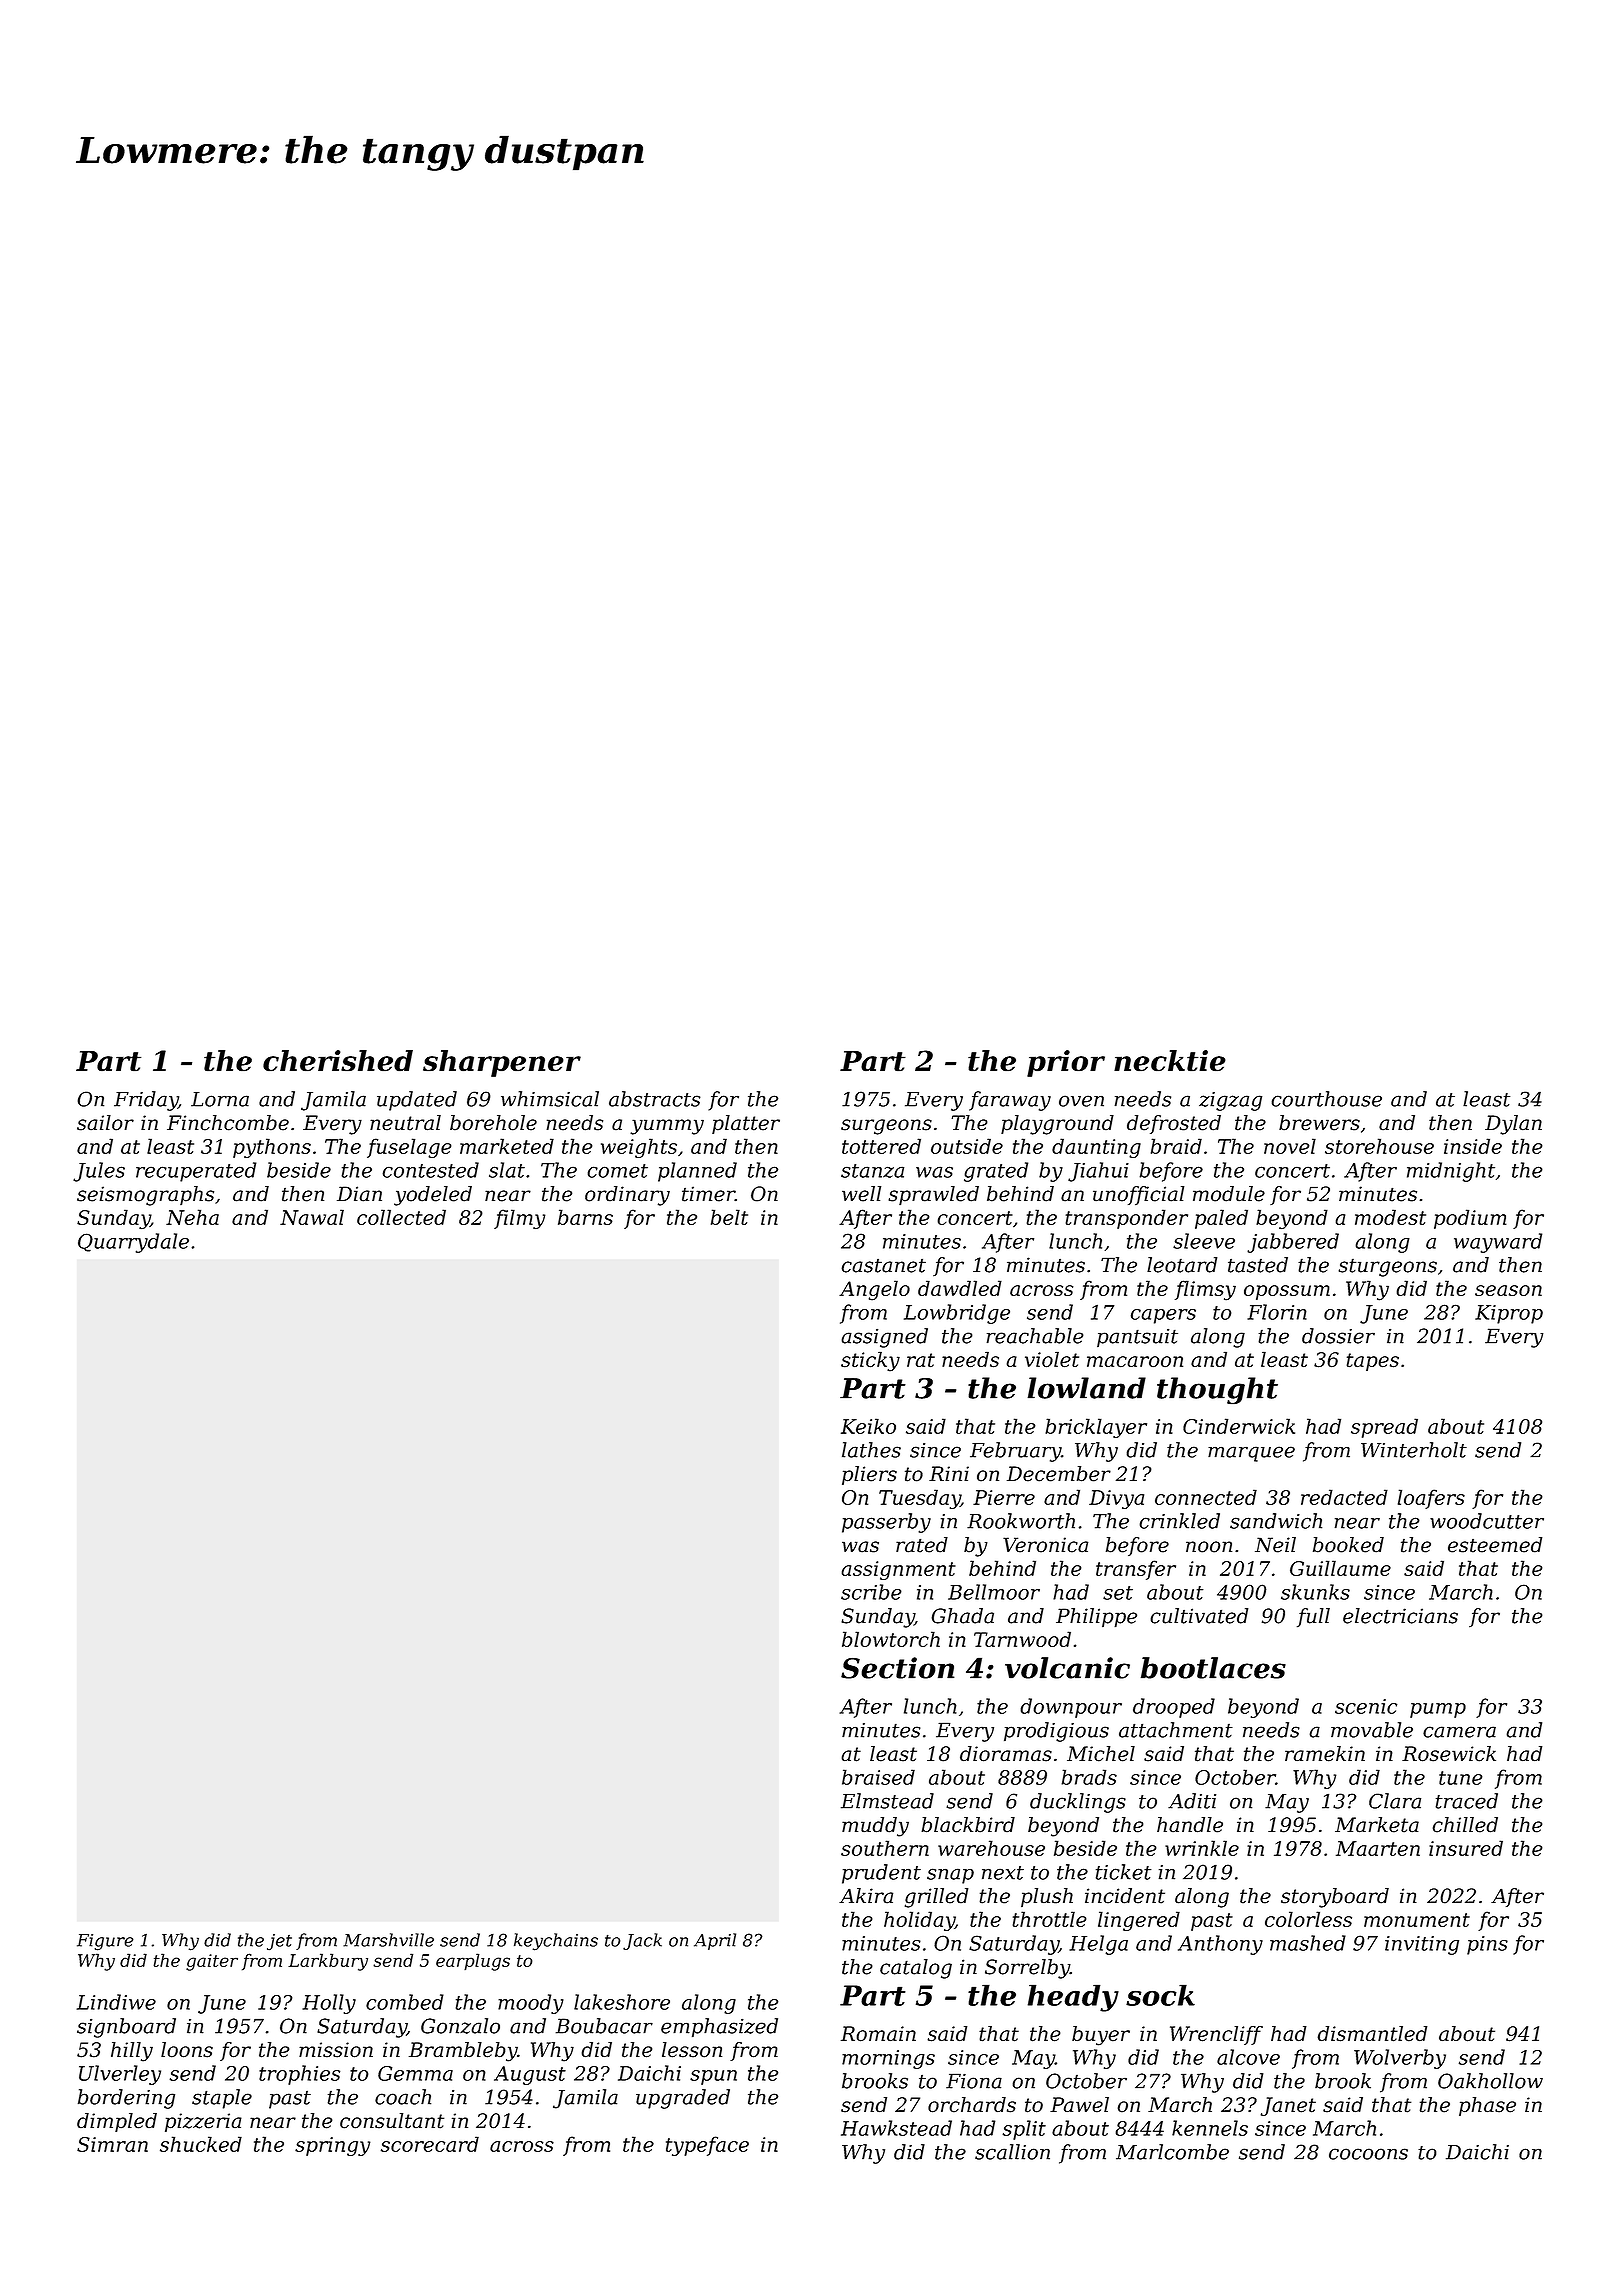 The image size is (1620, 2292). I want to click on wayward, so click(1498, 1243).
